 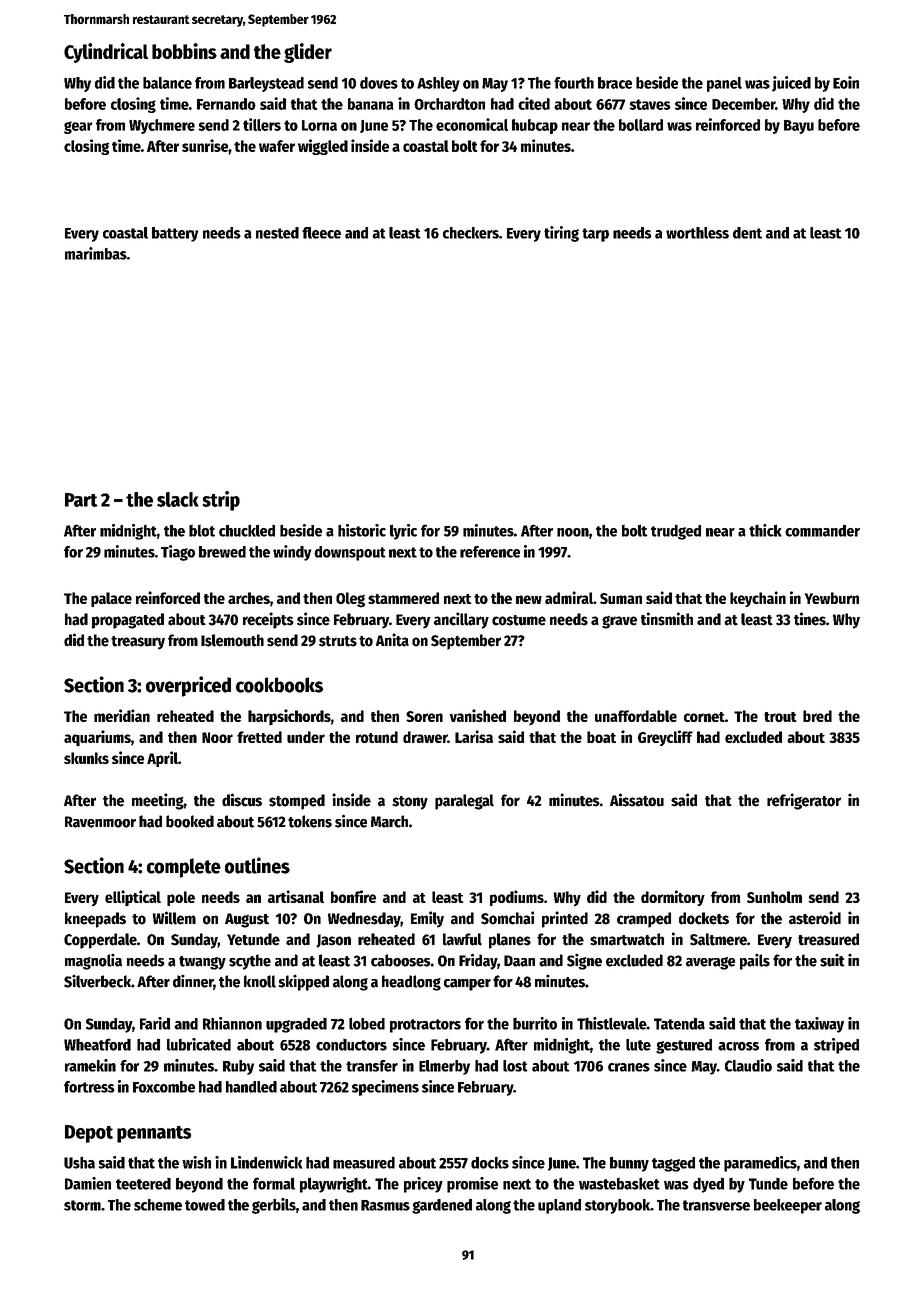 What do you see at coordinates (96, 253) in the page?
I see `marimbas` at bounding box center [96, 253].
